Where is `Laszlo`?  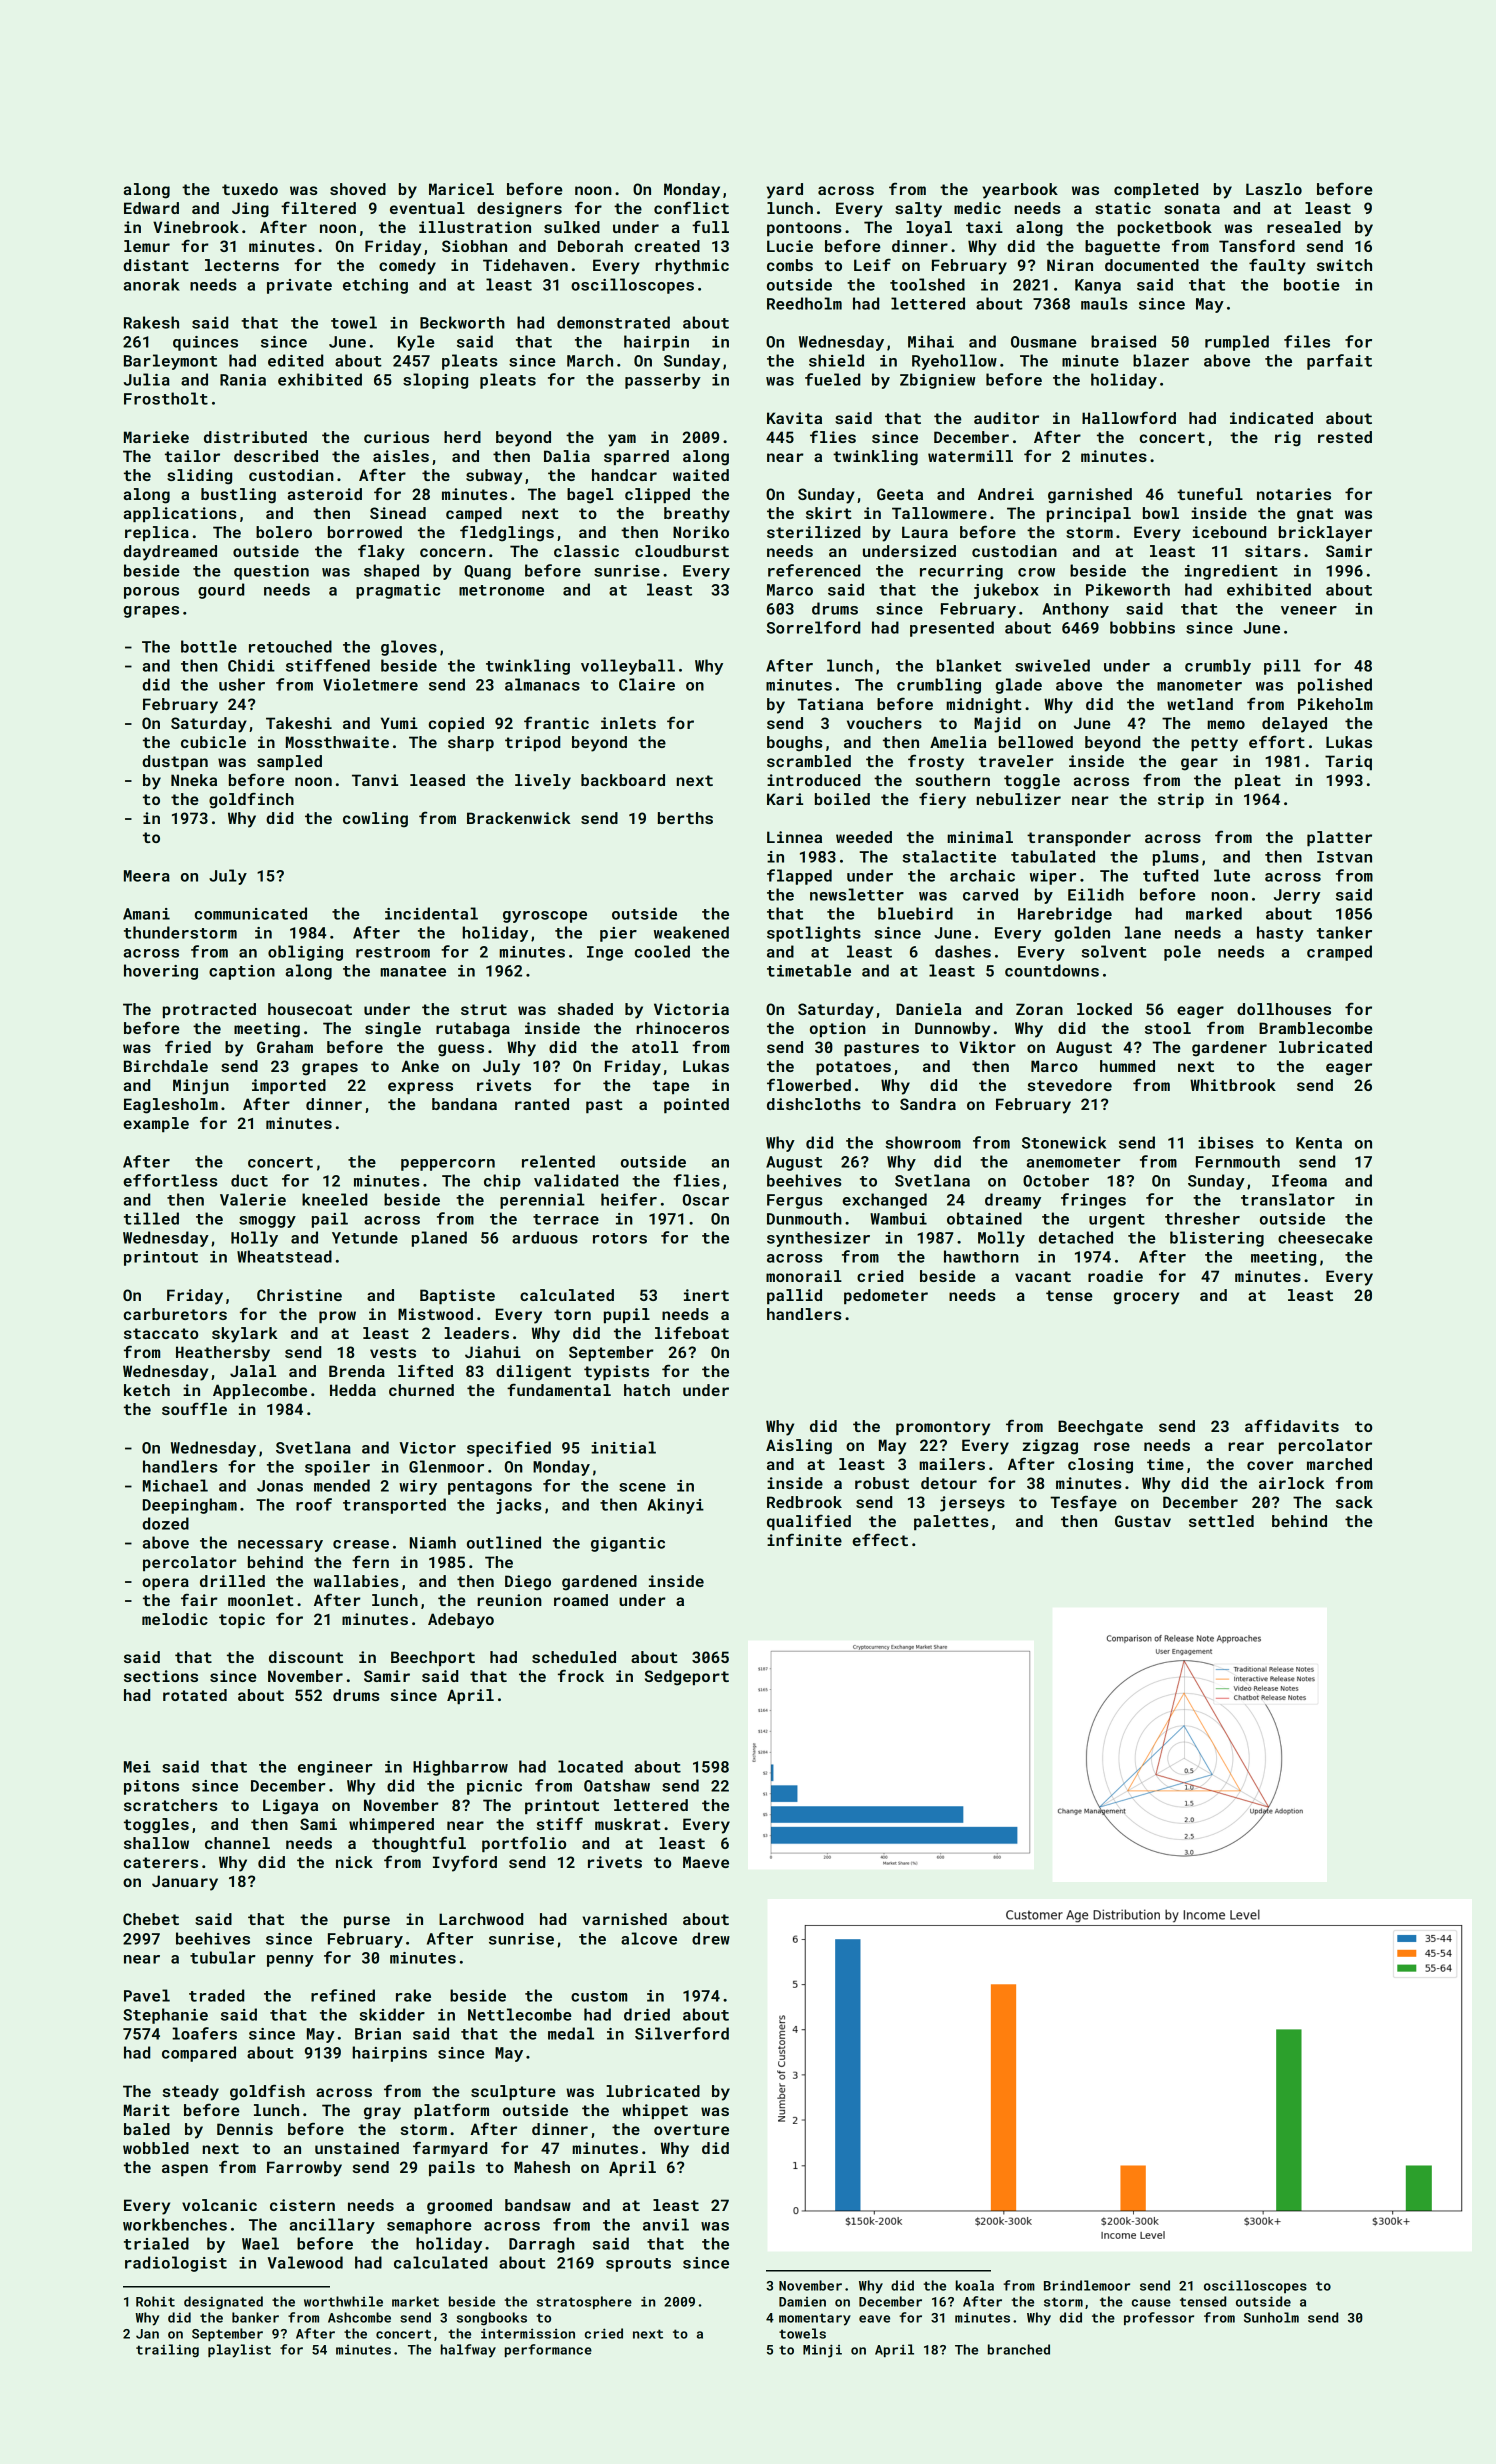 Laszlo is located at coordinates (1274, 189).
